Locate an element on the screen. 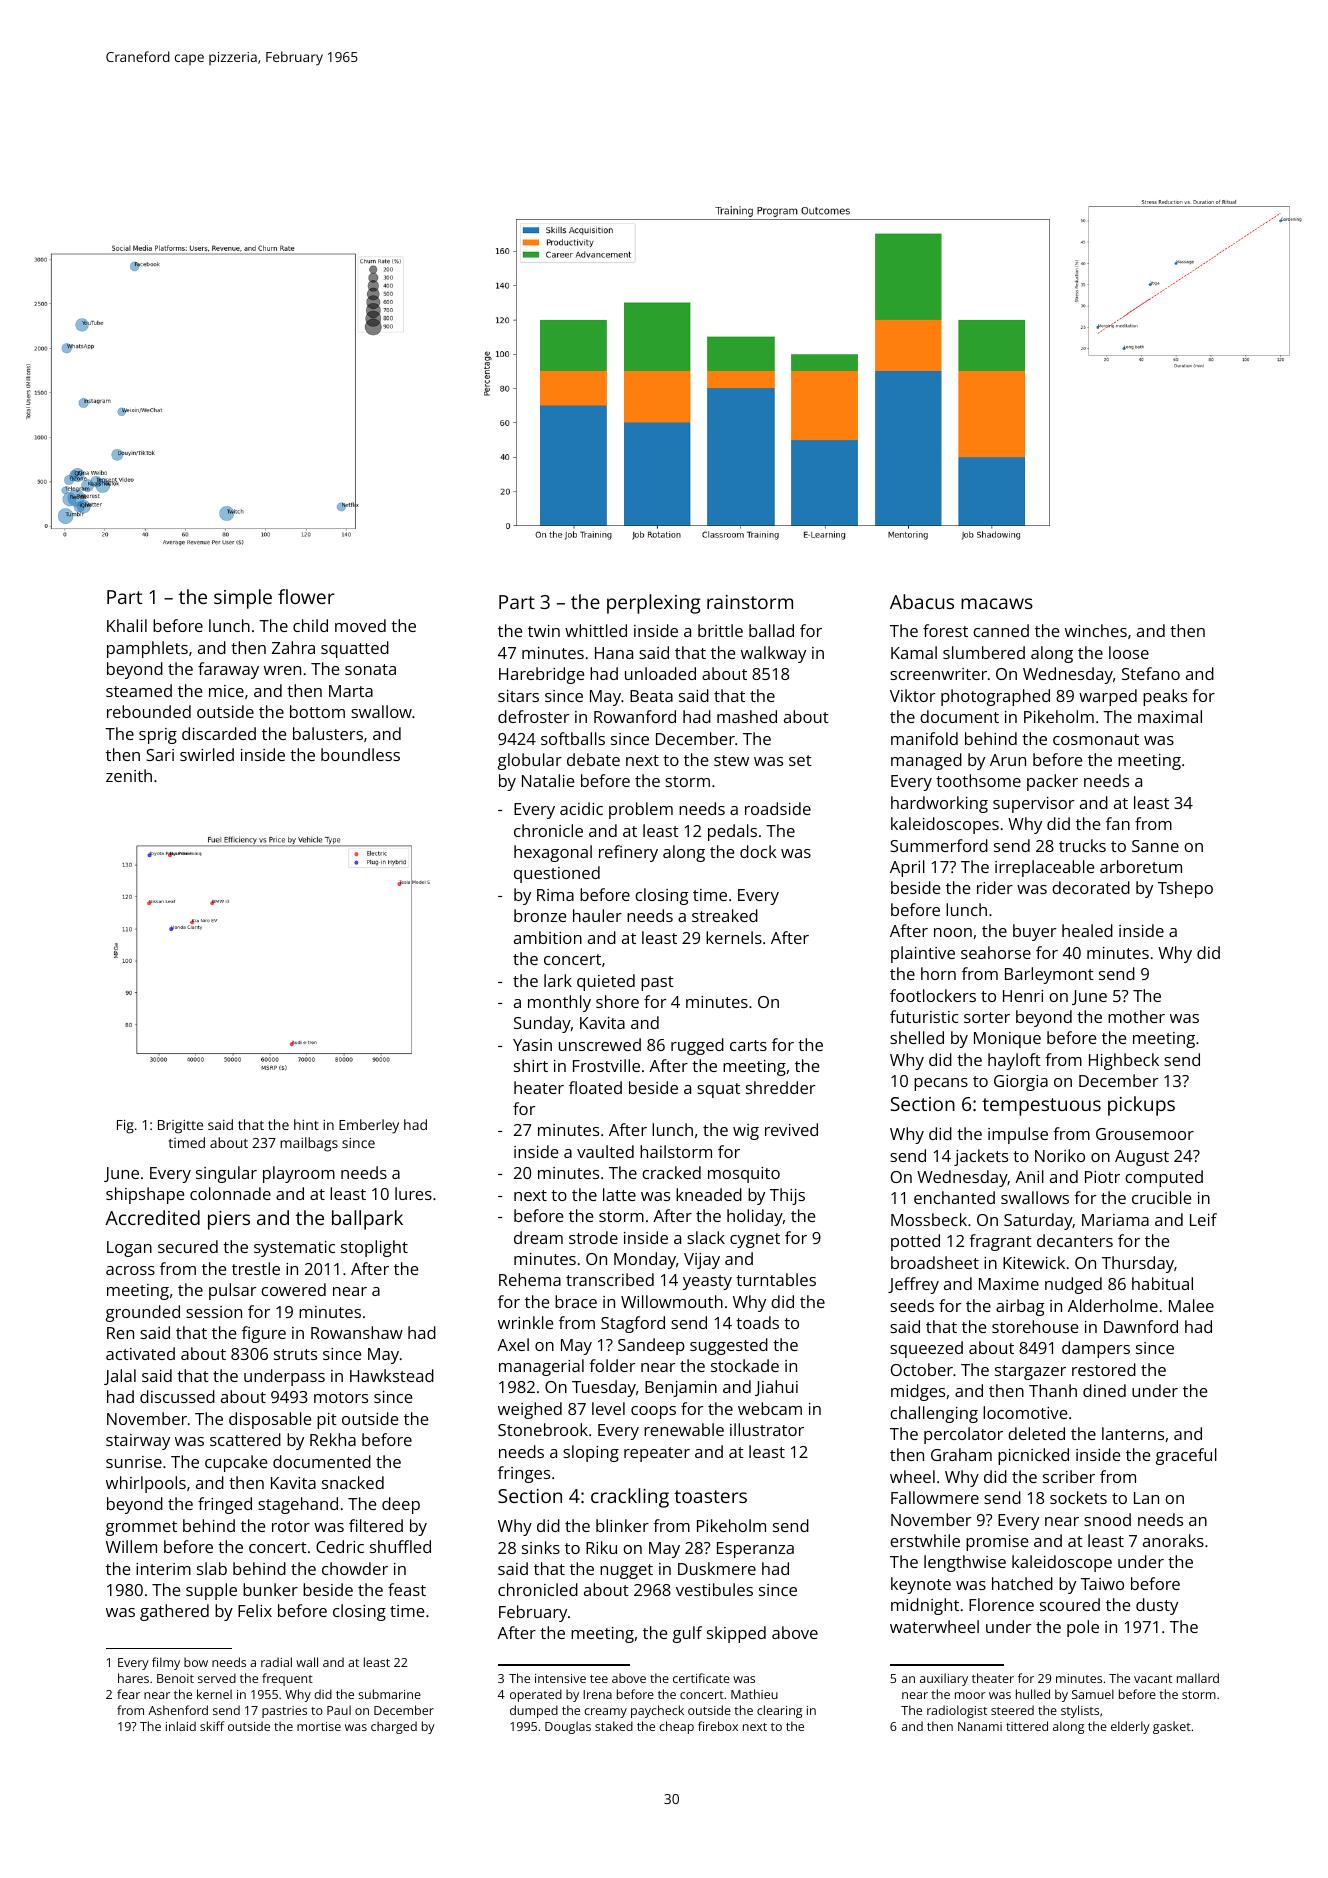 This screenshot has height=1878, width=1328. perplexing is located at coordinates (654, 604).
